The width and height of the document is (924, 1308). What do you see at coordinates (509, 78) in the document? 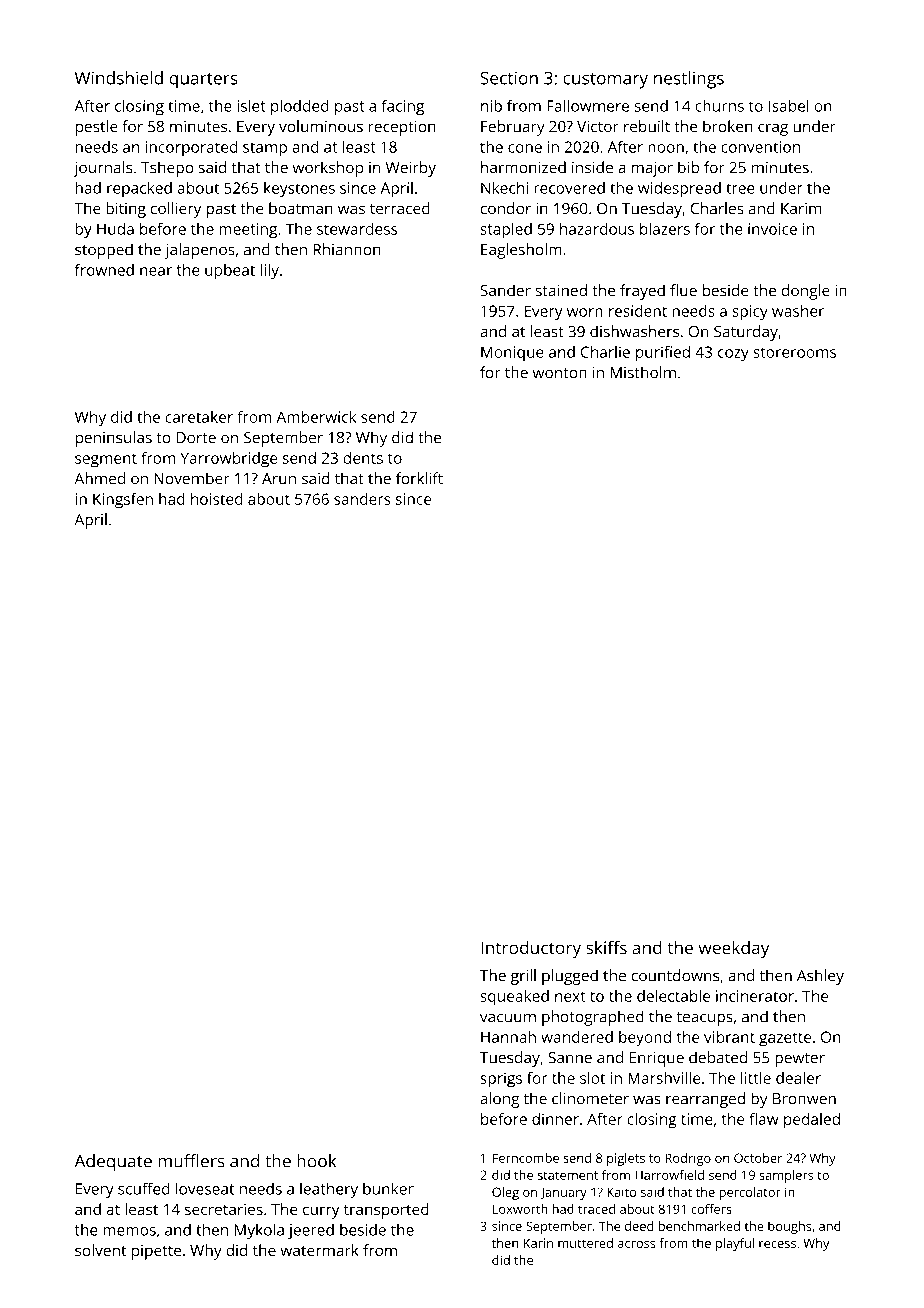
I see `Section` at bounding box center [509, 78].
